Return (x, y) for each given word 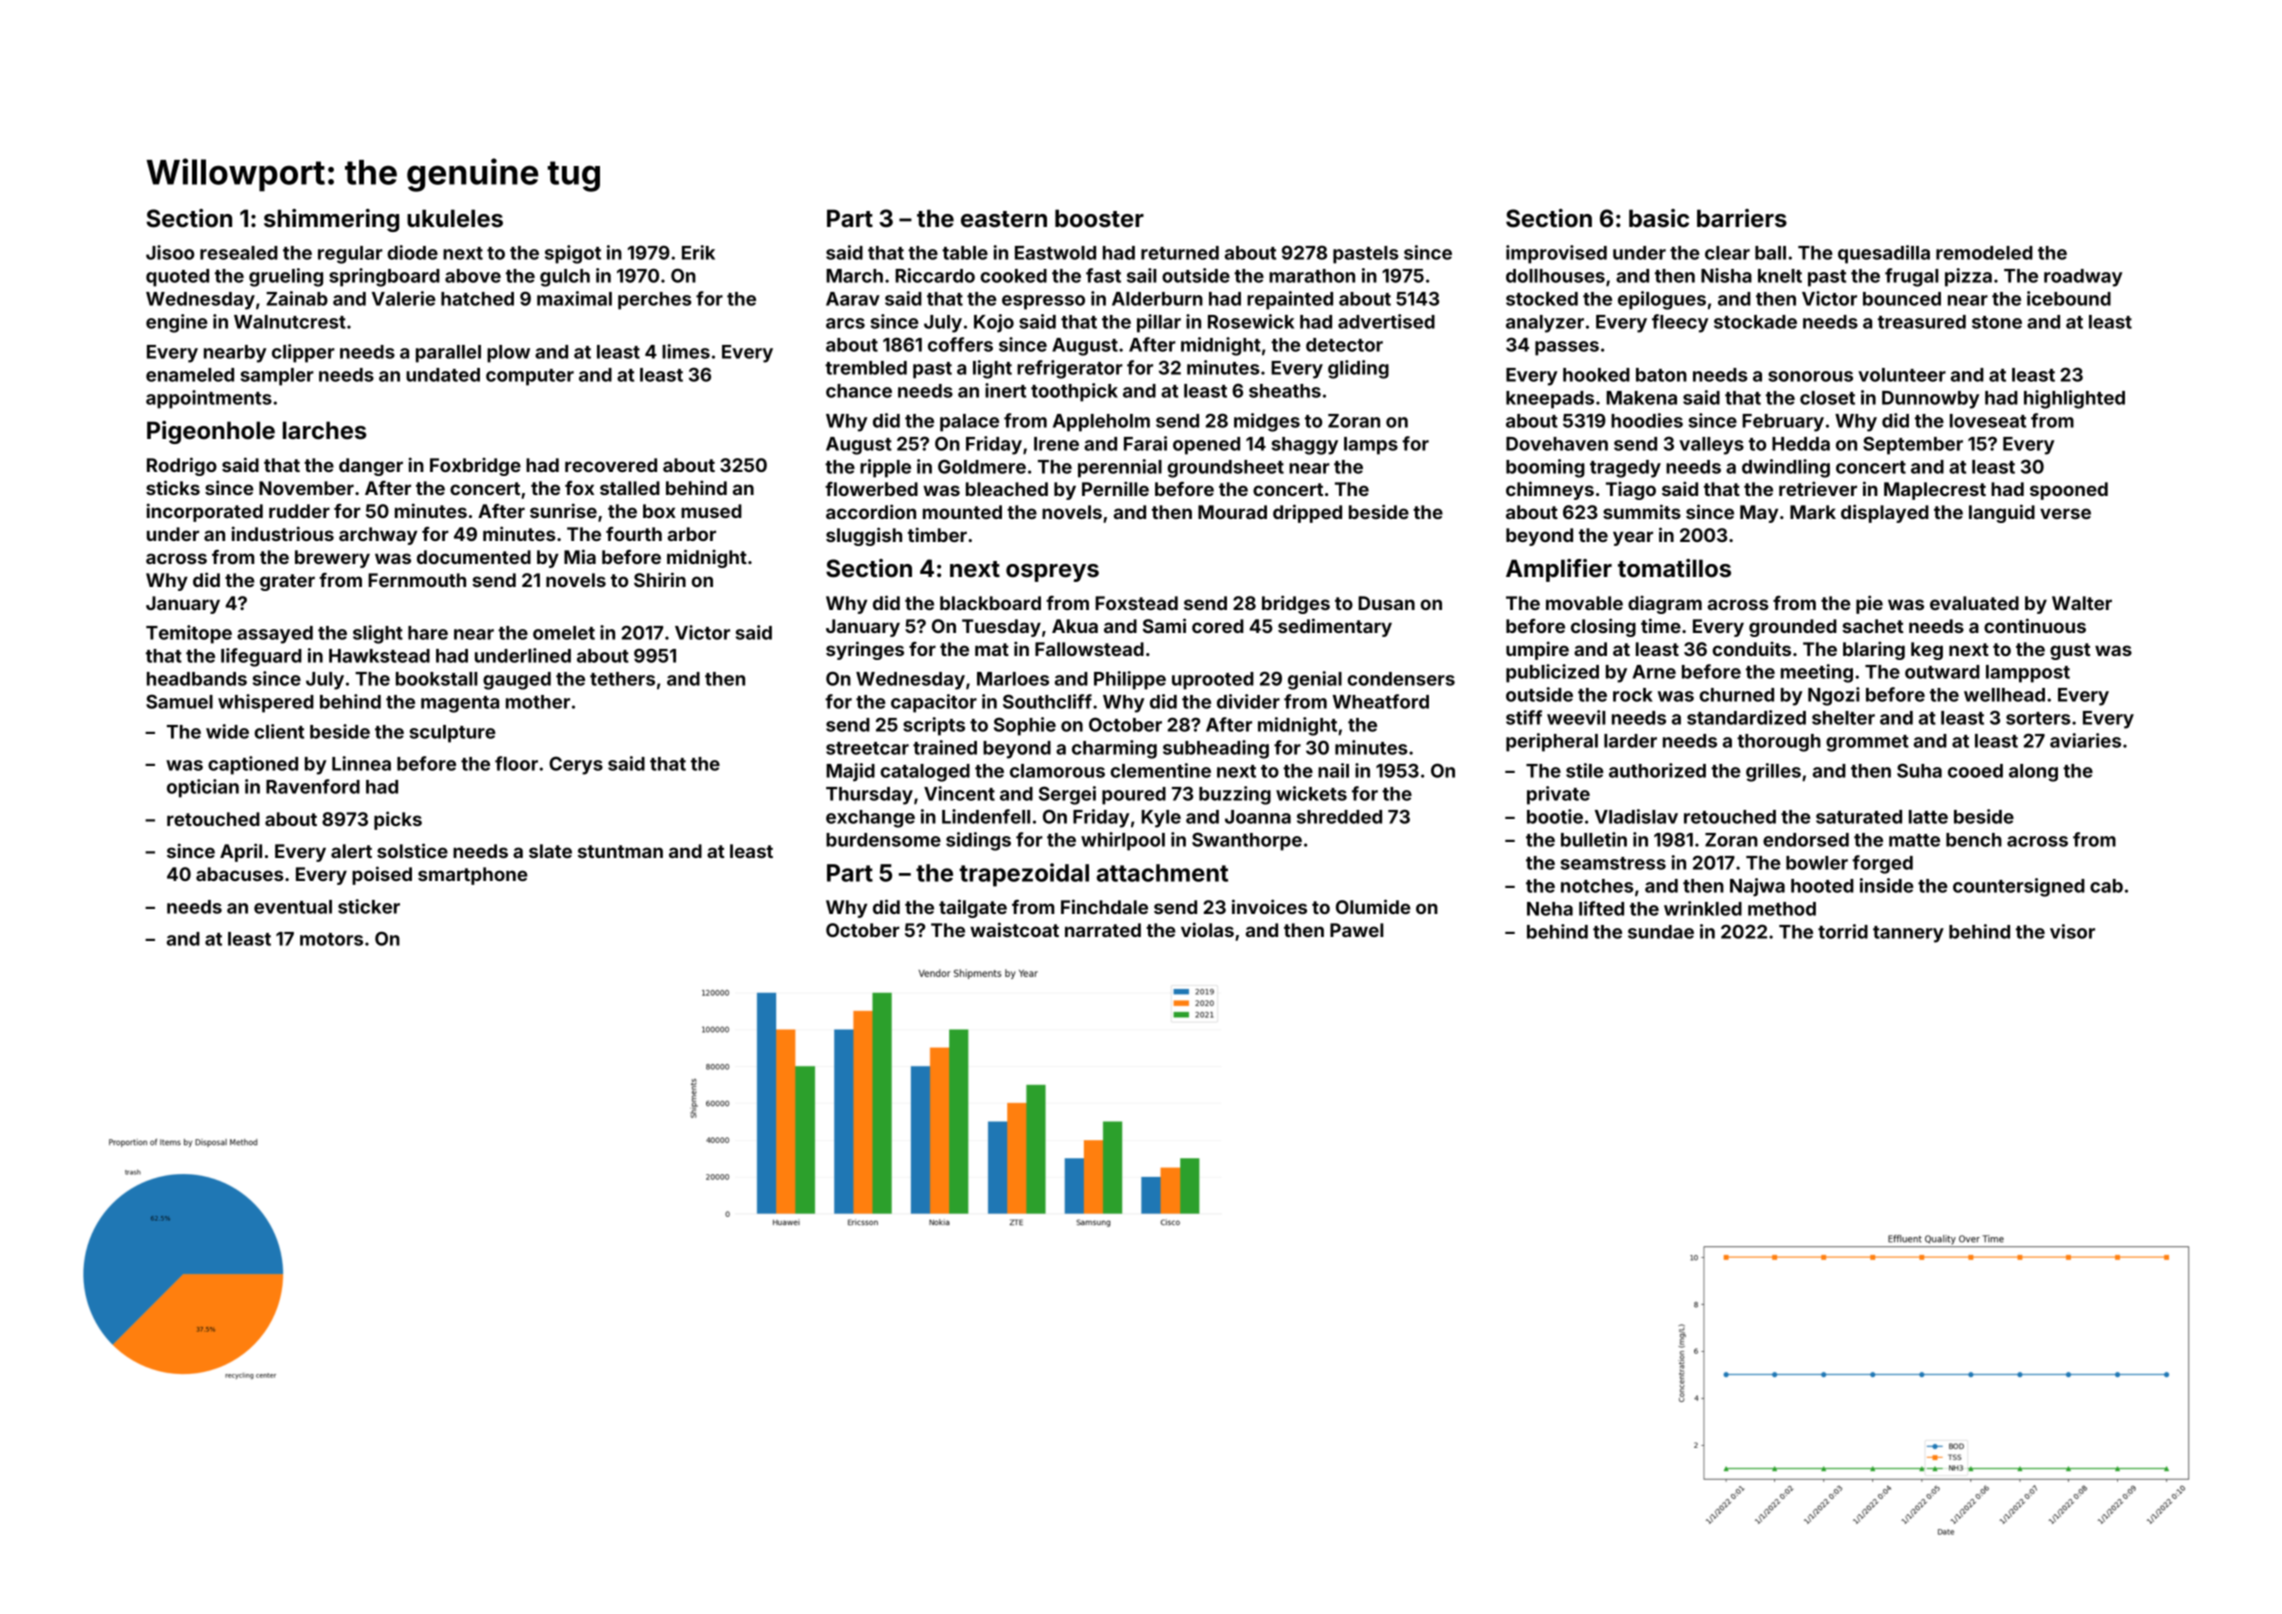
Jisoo (170, 252)
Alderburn (1157, 299)
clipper (303, 353)
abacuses (240, 874)
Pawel (1357, 930)
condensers (1401, 679)
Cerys (576, 765)
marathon (1312, 276)
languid (2002, 513)
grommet (1867, 743)
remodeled (1984, 253)
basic (1659, 218)
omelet (564, 633)
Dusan (1386, 603)
